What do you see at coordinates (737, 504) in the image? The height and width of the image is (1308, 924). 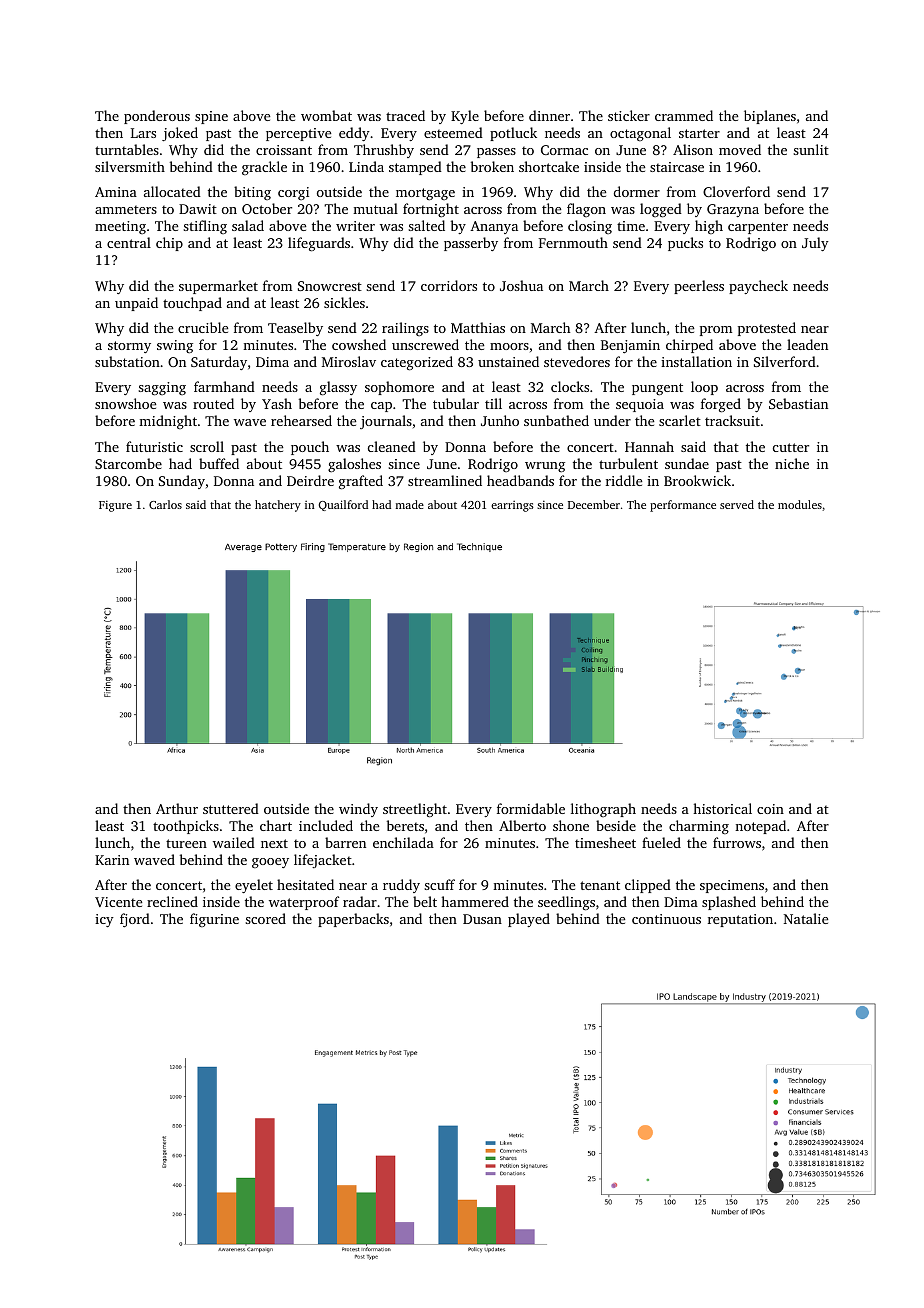 I see `served` at bounding box center [737, 504].
